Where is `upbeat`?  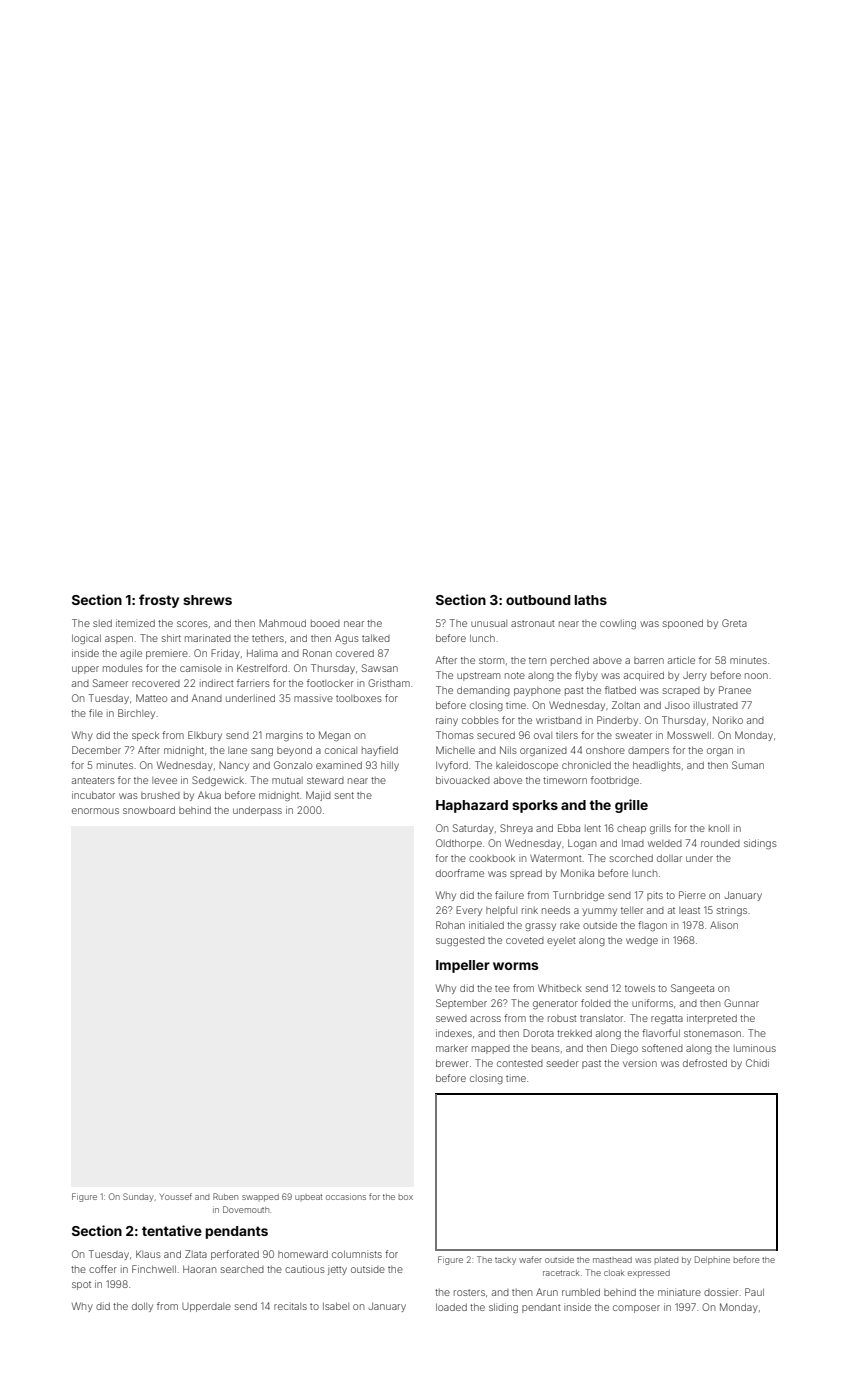 upbeat is located at coordinates (308, 1197).
